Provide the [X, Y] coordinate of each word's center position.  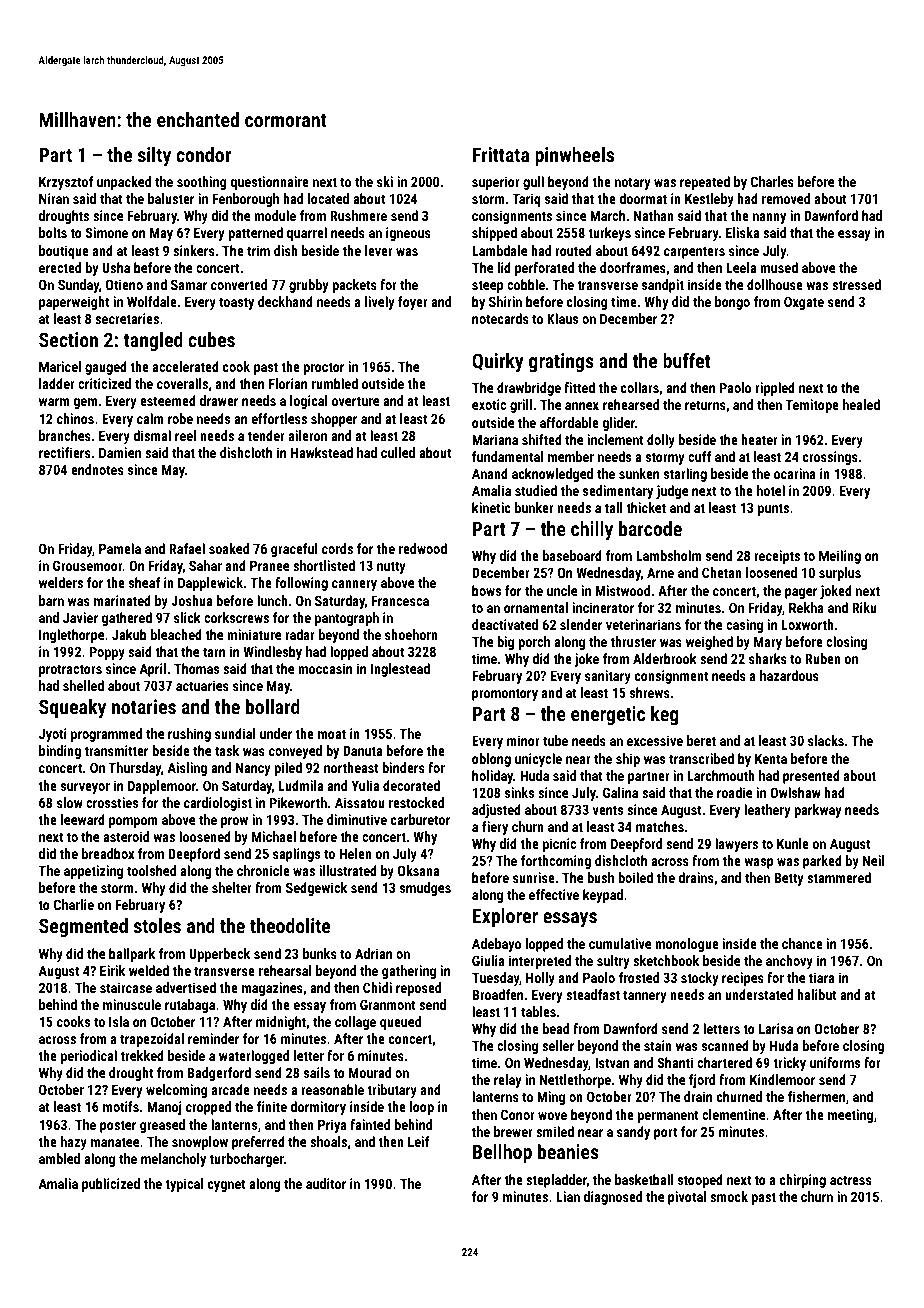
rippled [775, 389]
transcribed [701, 758]
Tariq [526, 200]
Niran [54, 198]
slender [581, 624]
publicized [111, 1185]
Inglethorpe [71, 636]
